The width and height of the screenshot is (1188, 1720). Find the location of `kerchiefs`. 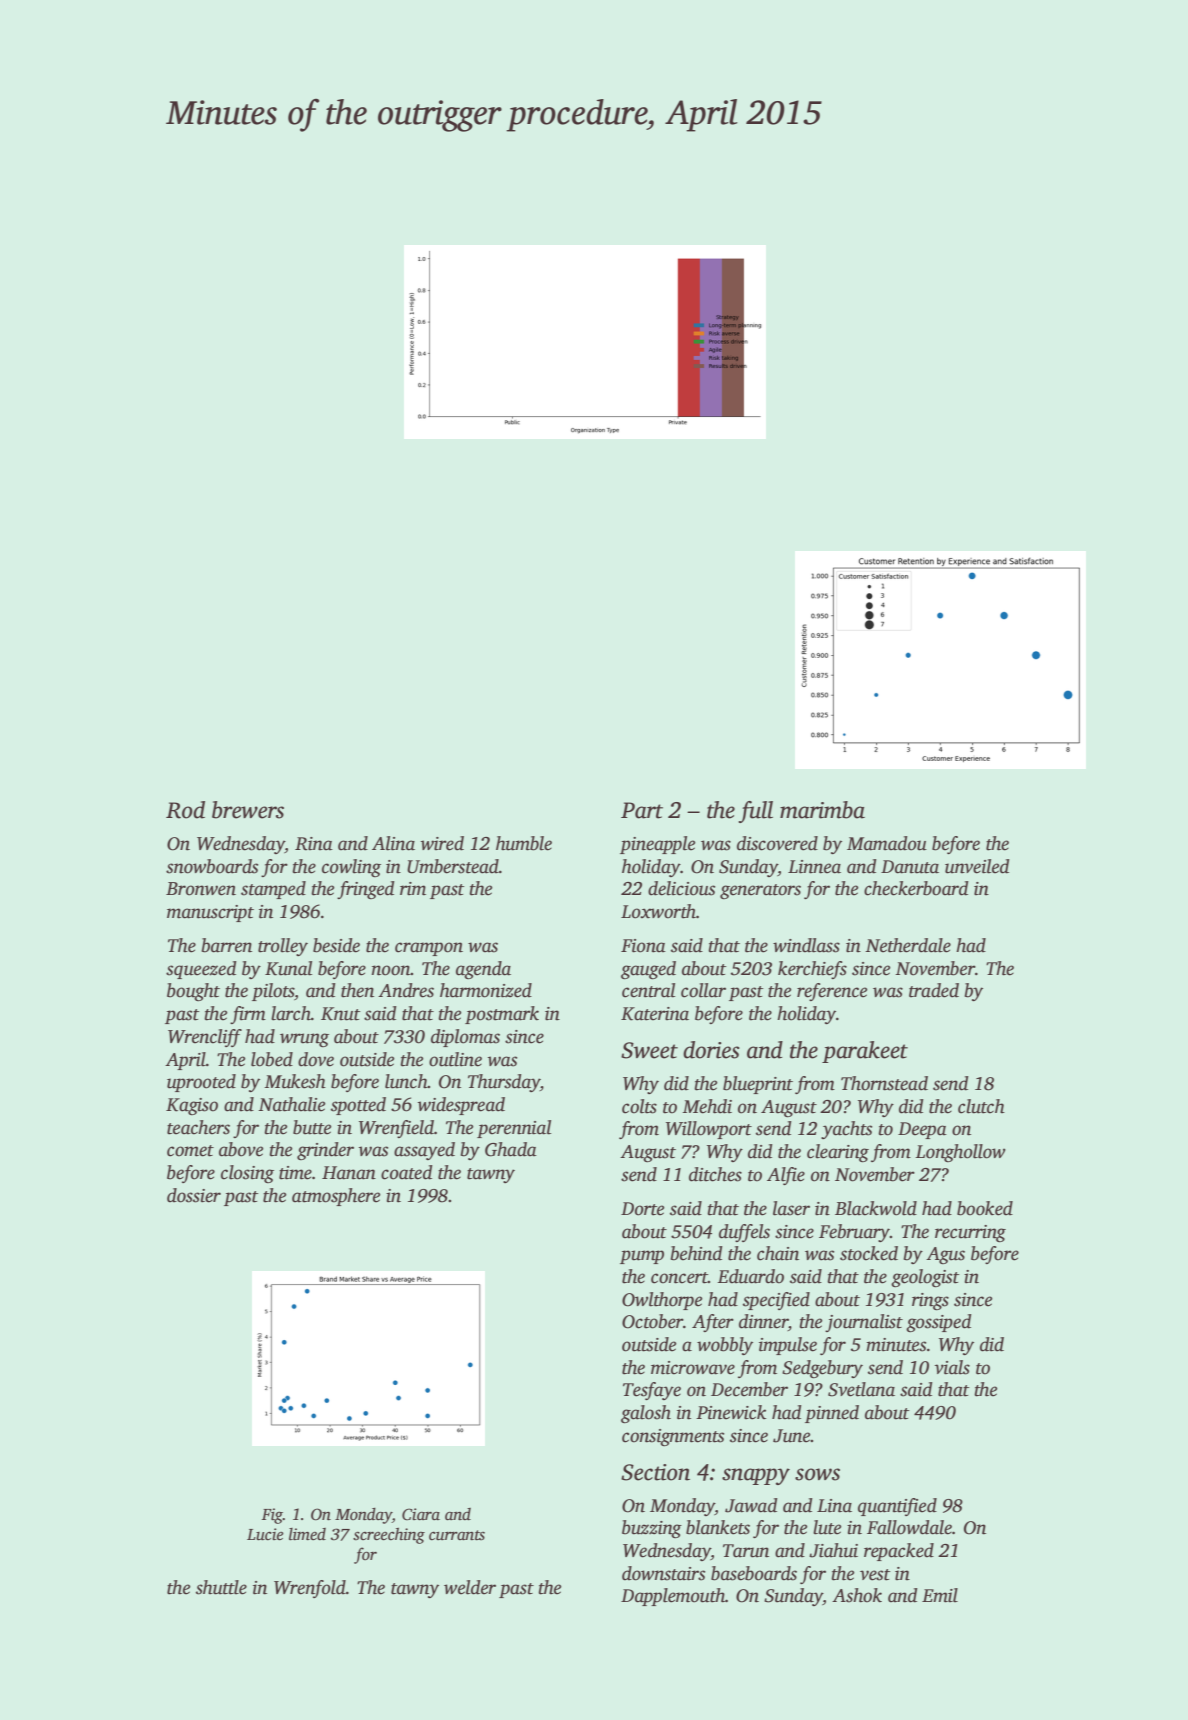

kerchiefs is located at coordinates (812, 970).
